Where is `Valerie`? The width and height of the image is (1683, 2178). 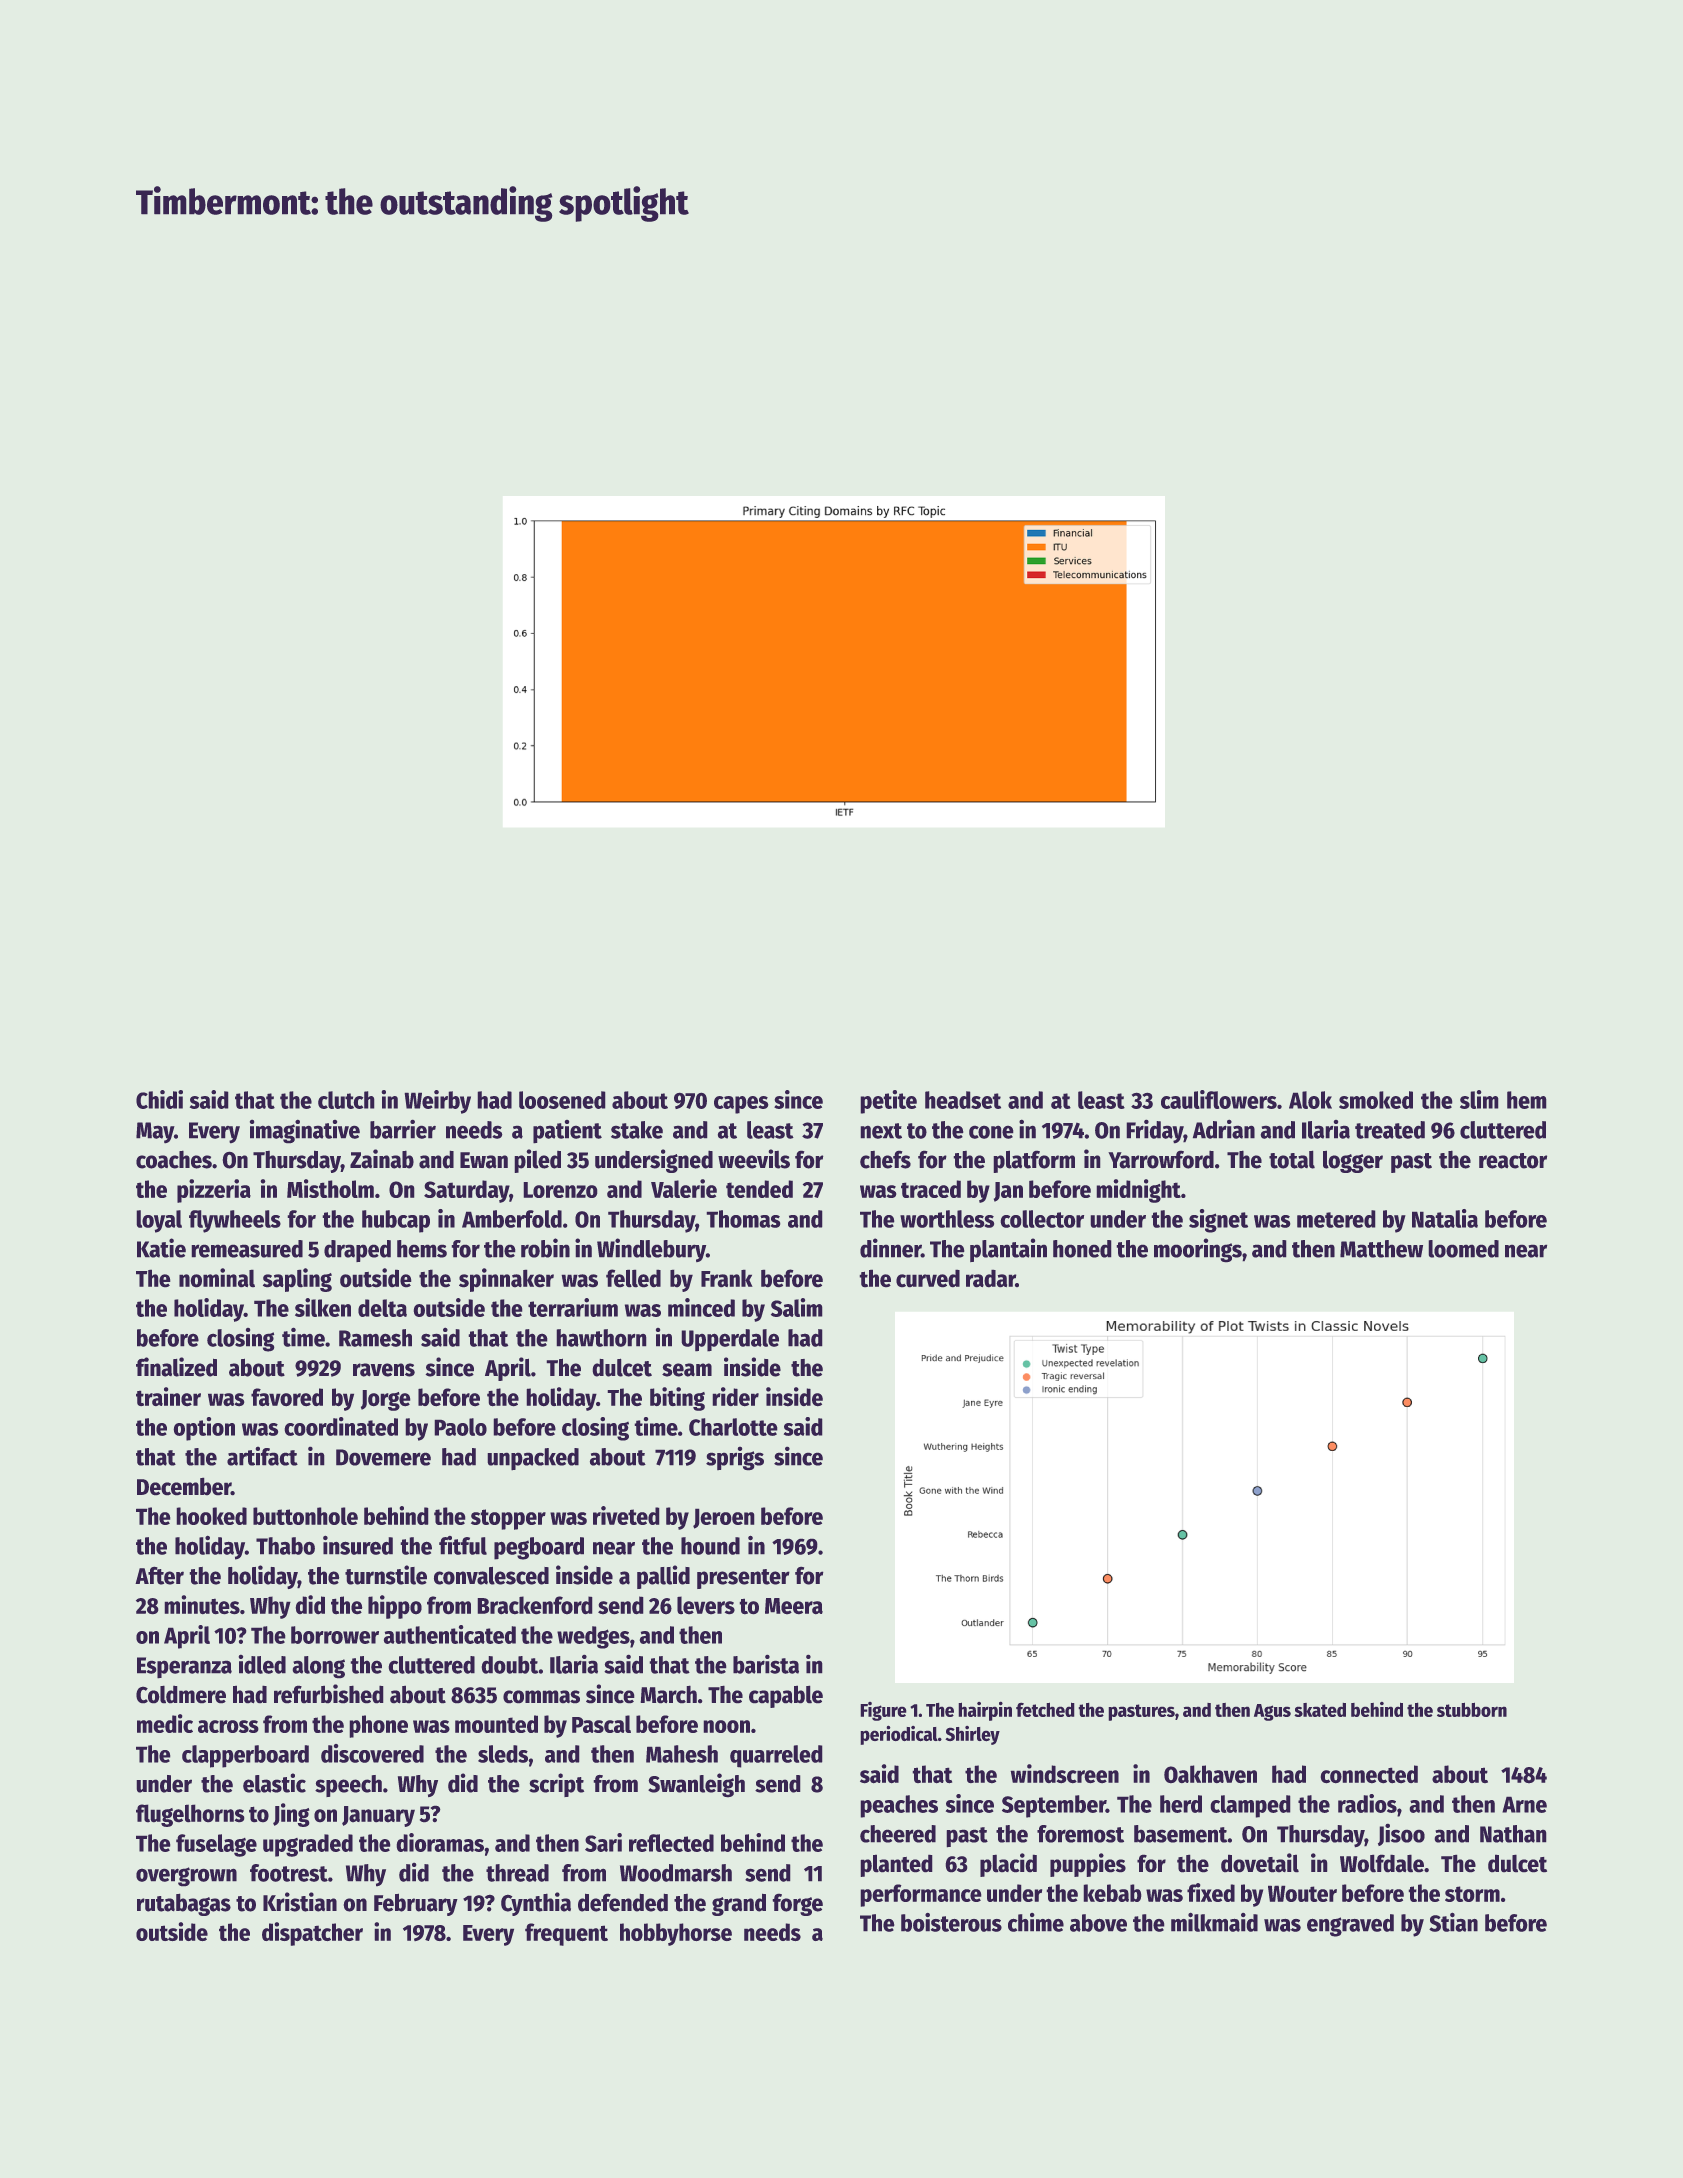 Valerie is located at coordinates (684, 1188).
